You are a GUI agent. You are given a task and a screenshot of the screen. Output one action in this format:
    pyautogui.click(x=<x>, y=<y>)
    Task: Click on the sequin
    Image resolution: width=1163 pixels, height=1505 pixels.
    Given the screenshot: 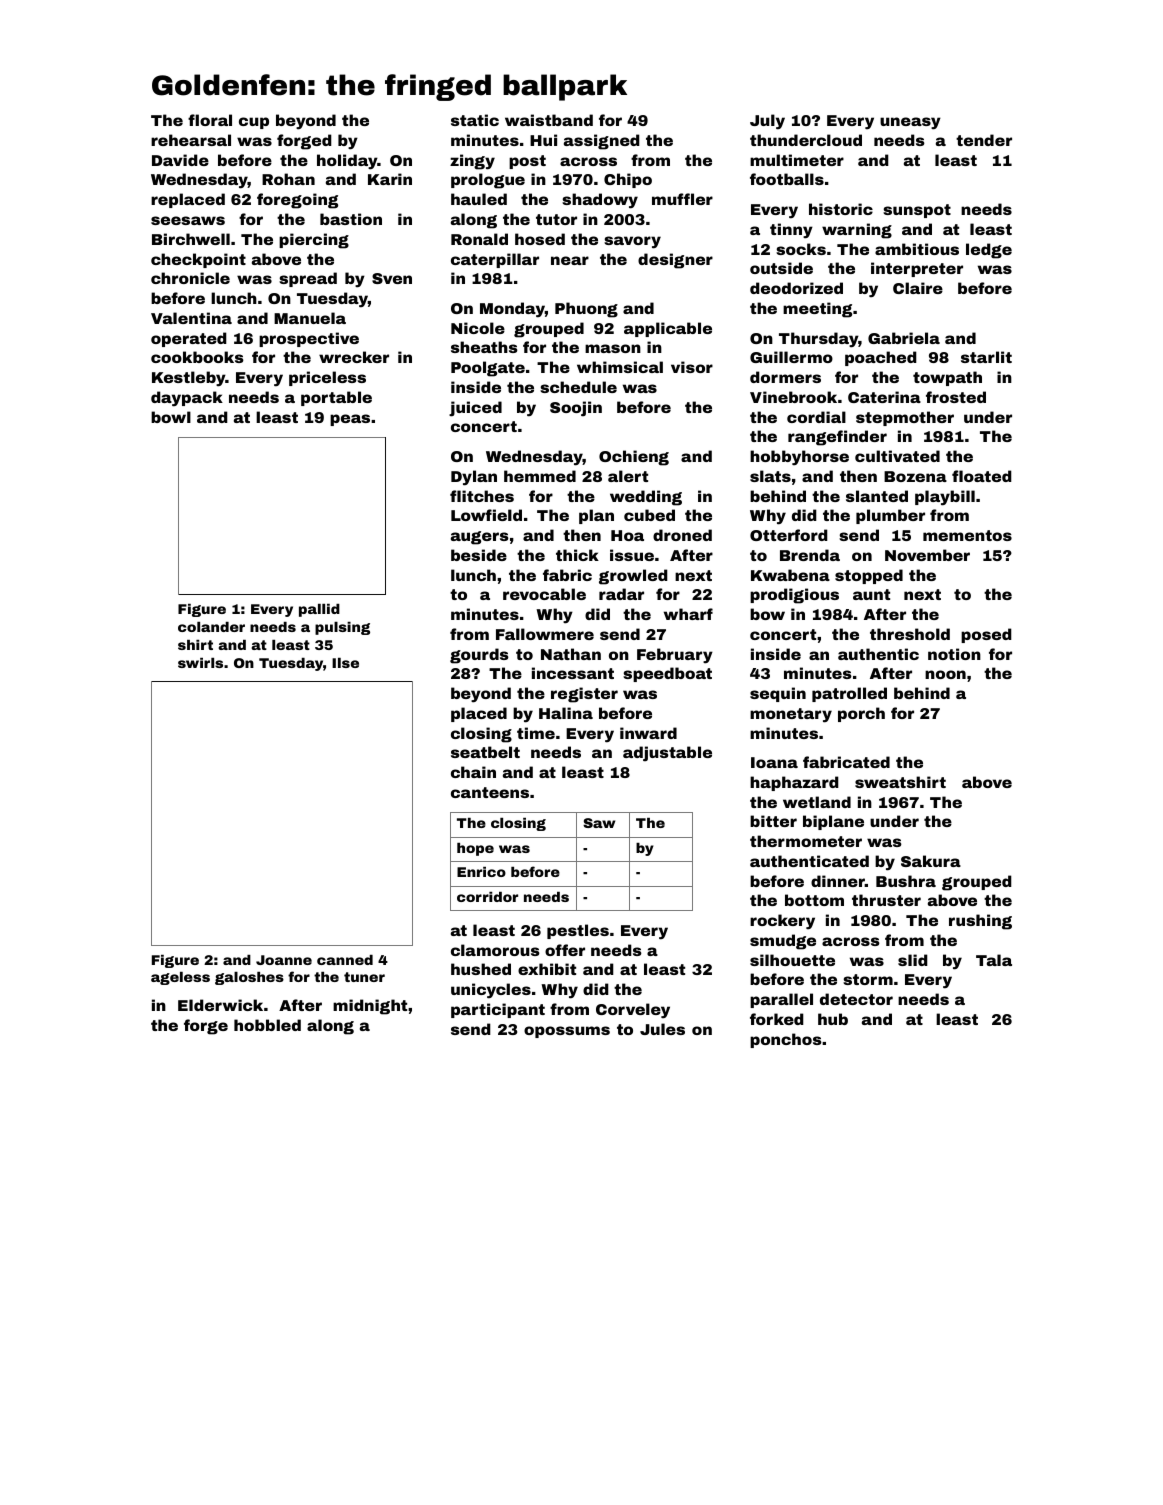 What is the action you would take?
    pyautogui.click(x=778, y=694)
